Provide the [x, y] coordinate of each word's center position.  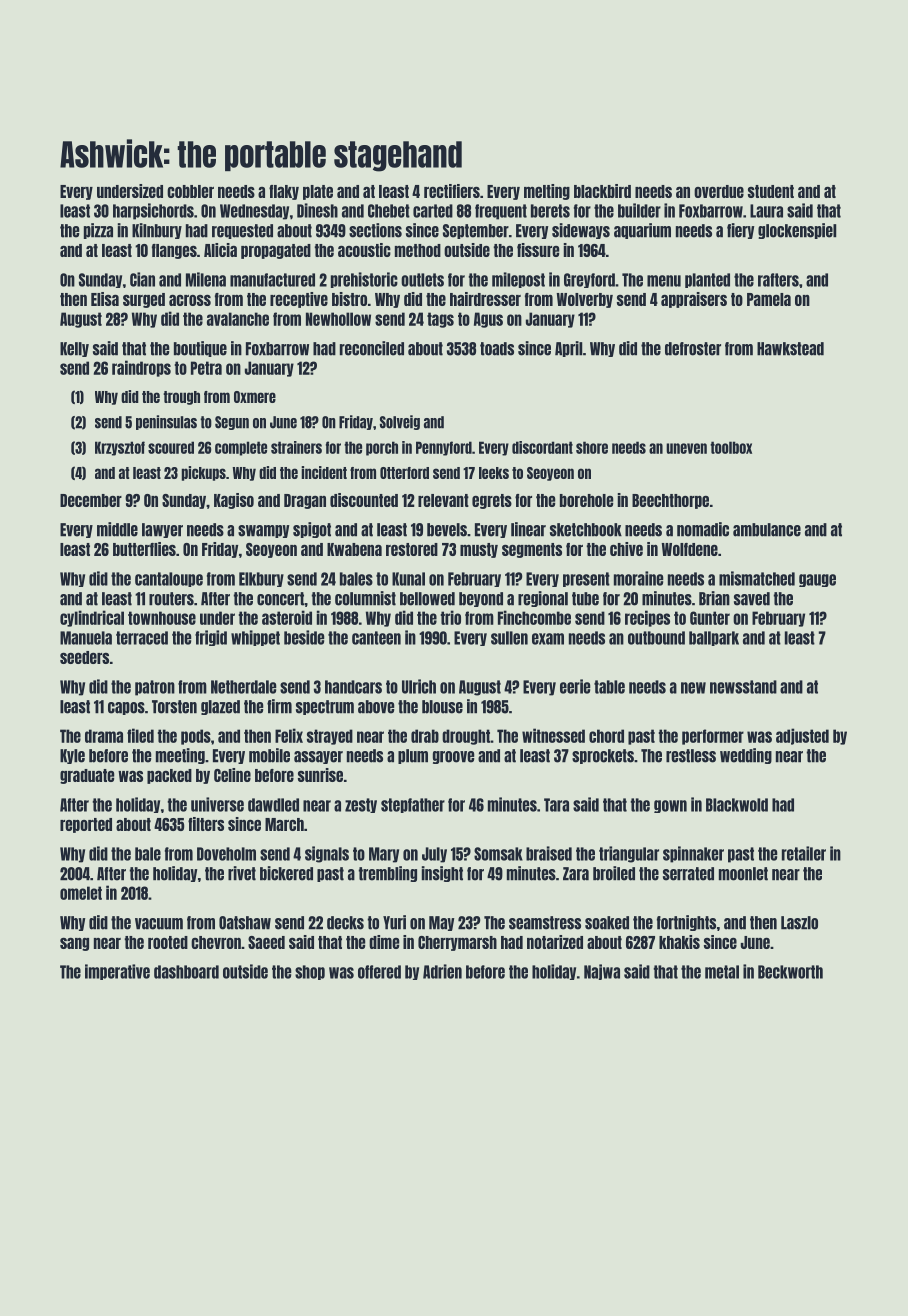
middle [117, 529]
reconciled [372, 348]
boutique [200, 349]
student [771, 191]
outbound [656, 638]
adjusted [802, 736]
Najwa [602, 972]
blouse [442, 707]
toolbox [731, 447]
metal [722, 972]
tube [585, 599]
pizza [98, 231]
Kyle [72, 756]
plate [318, 192]
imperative [117, 972]
